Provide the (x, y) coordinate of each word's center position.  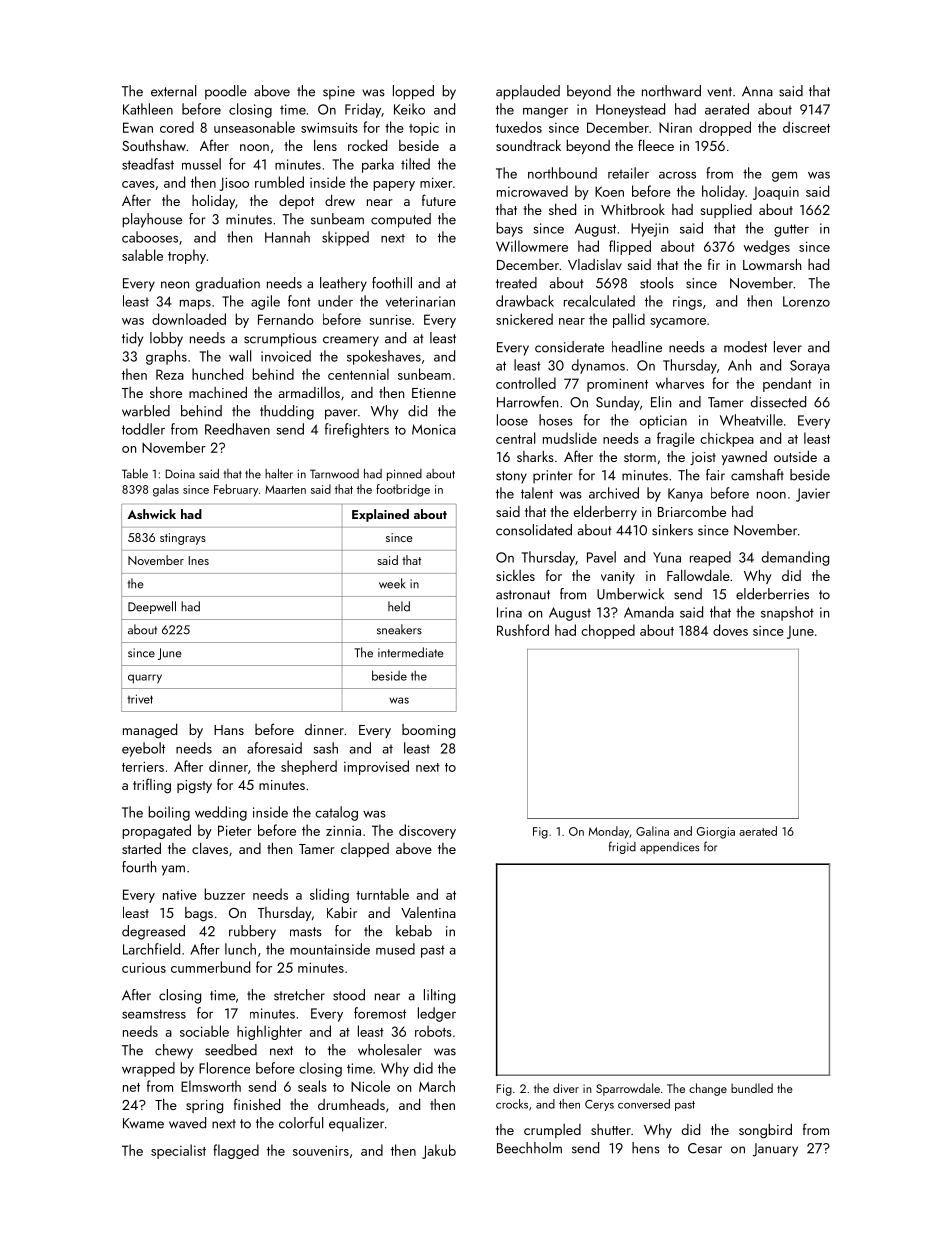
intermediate (410, 652)
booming (428, 731)
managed (150, 731)
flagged (236, 1151)
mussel (201, 164)
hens (646, 1148)
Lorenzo (806, 301)
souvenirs (321, 1150)
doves (730, 630)
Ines (199, 560)
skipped (345, 238)
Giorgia (716, 833)
